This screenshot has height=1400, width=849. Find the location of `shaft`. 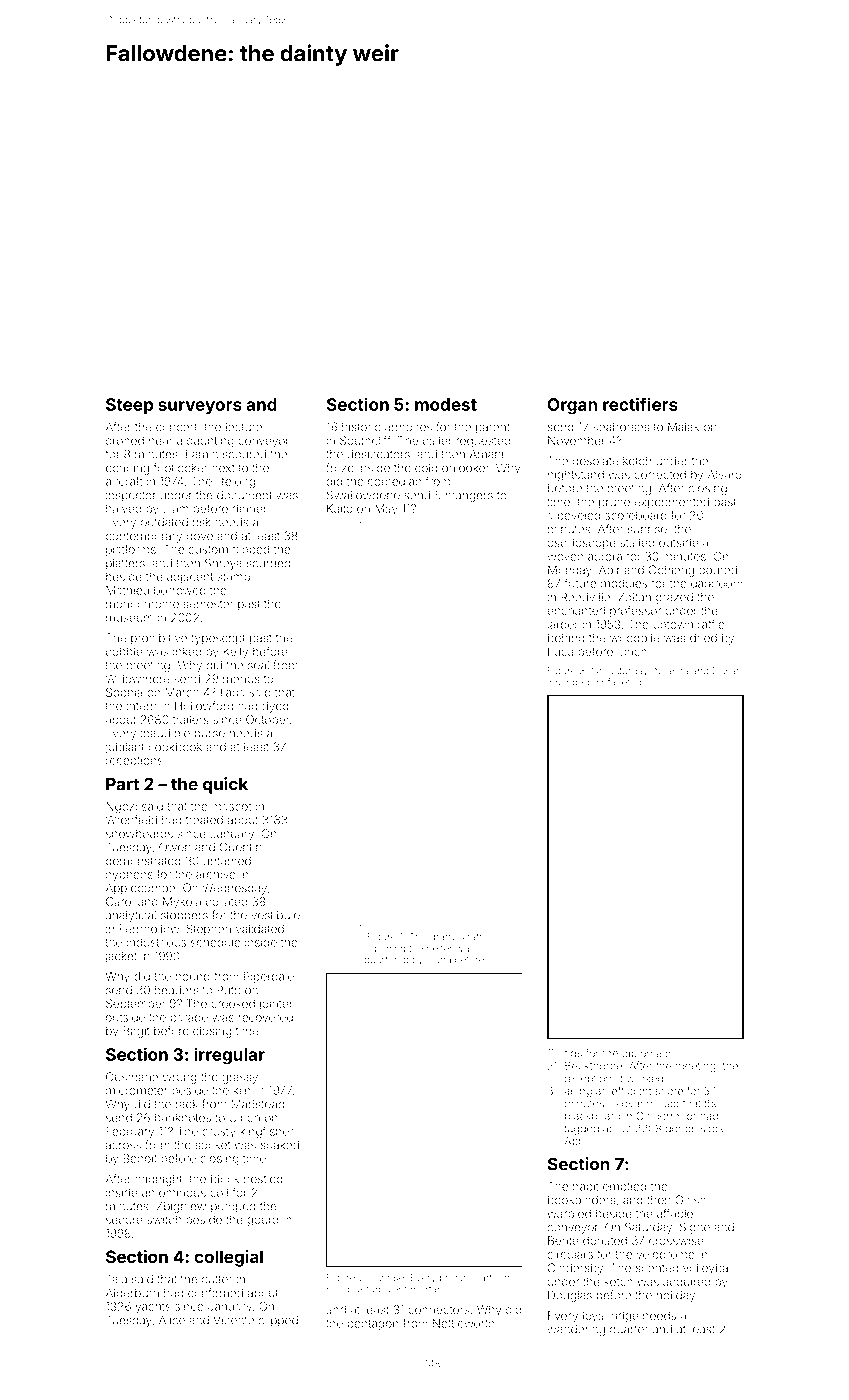

shaft is located at coordinates (470, 936).
